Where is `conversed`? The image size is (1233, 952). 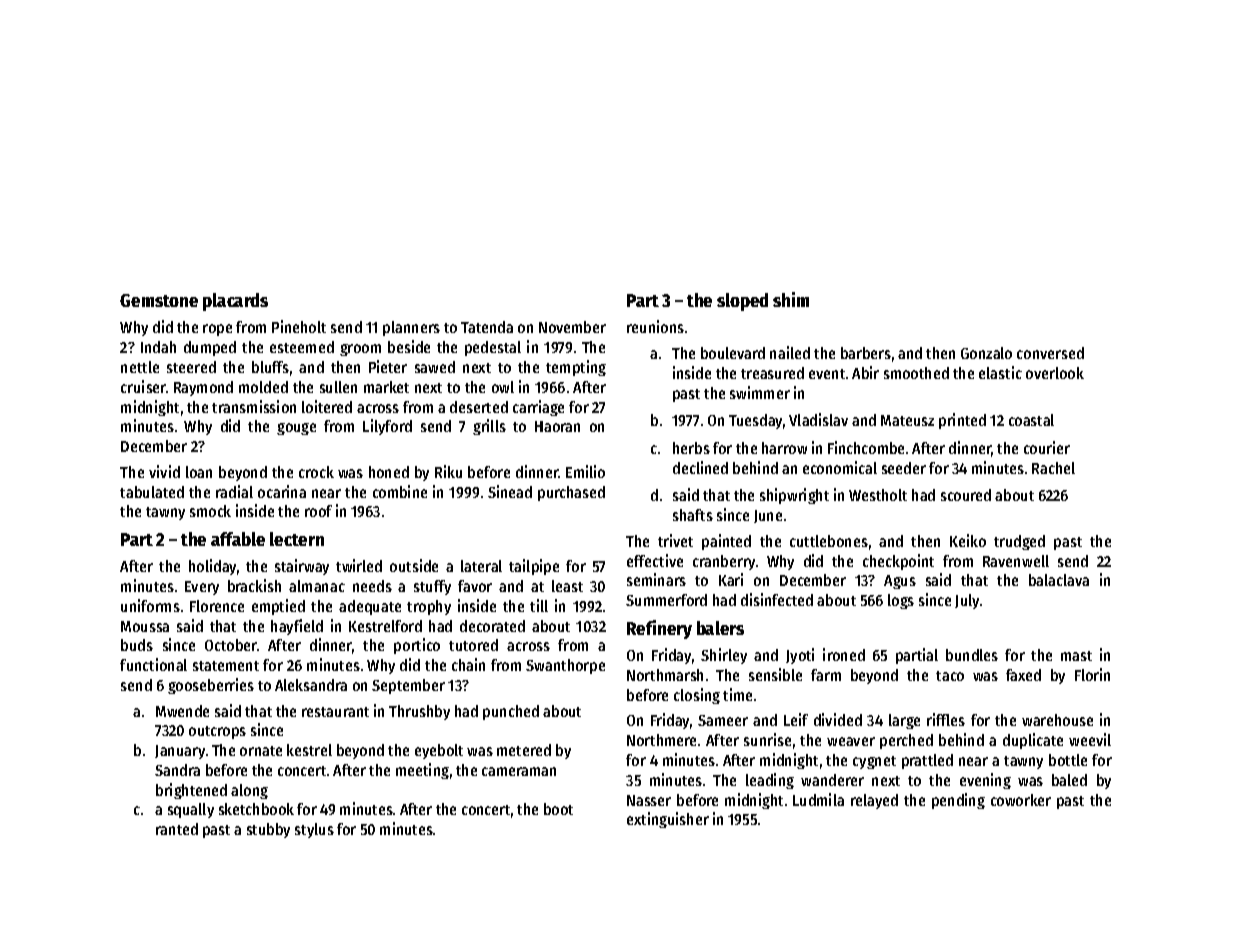
conversed is located at coordinates (1050, 353).
